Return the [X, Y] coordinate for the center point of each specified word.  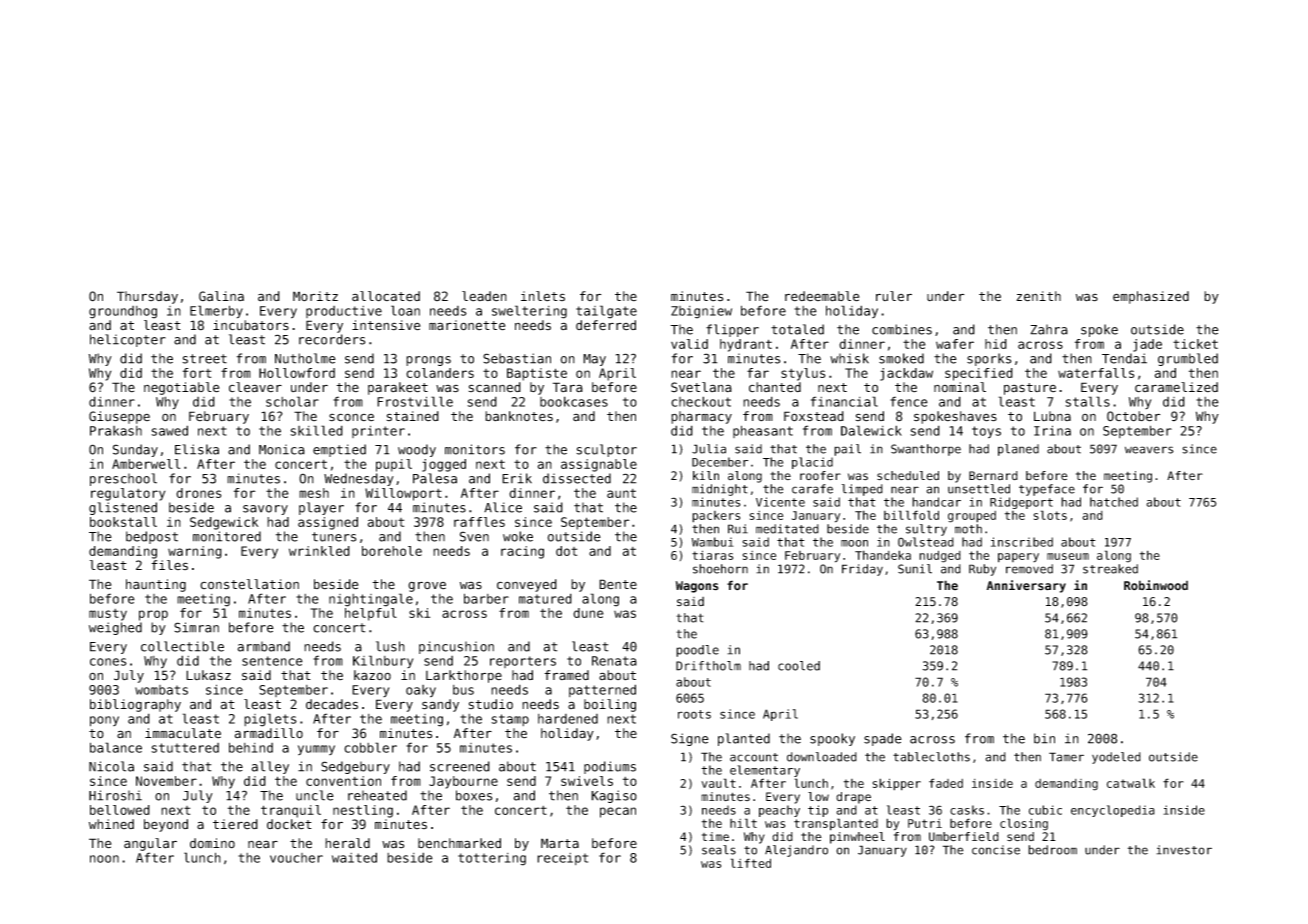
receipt [562, 859]
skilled [316, 430]
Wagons [697, 587]
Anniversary [1026, 586]
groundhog [123, 312]
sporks [989, 359]
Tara [568, 387]
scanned [495, 387]
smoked [901, 358]
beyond [166, 825]
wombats [161, 690]
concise [996, 850]
